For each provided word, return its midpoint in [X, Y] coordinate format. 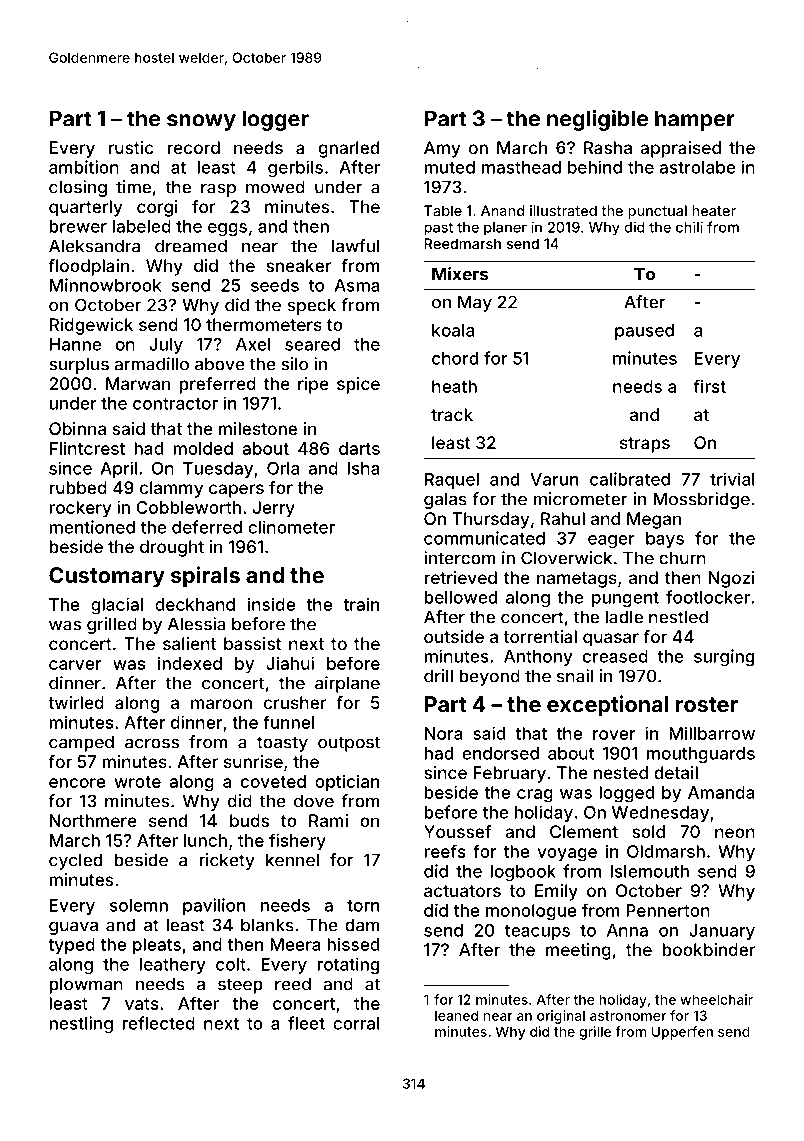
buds [249, 820]
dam [362, 925]
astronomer [628, 1016]
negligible [598, 120]
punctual [657, 212]
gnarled [349, 149]
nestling [81, 1024]
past [439, 229]
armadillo [151, 364]
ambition [84, 167]
